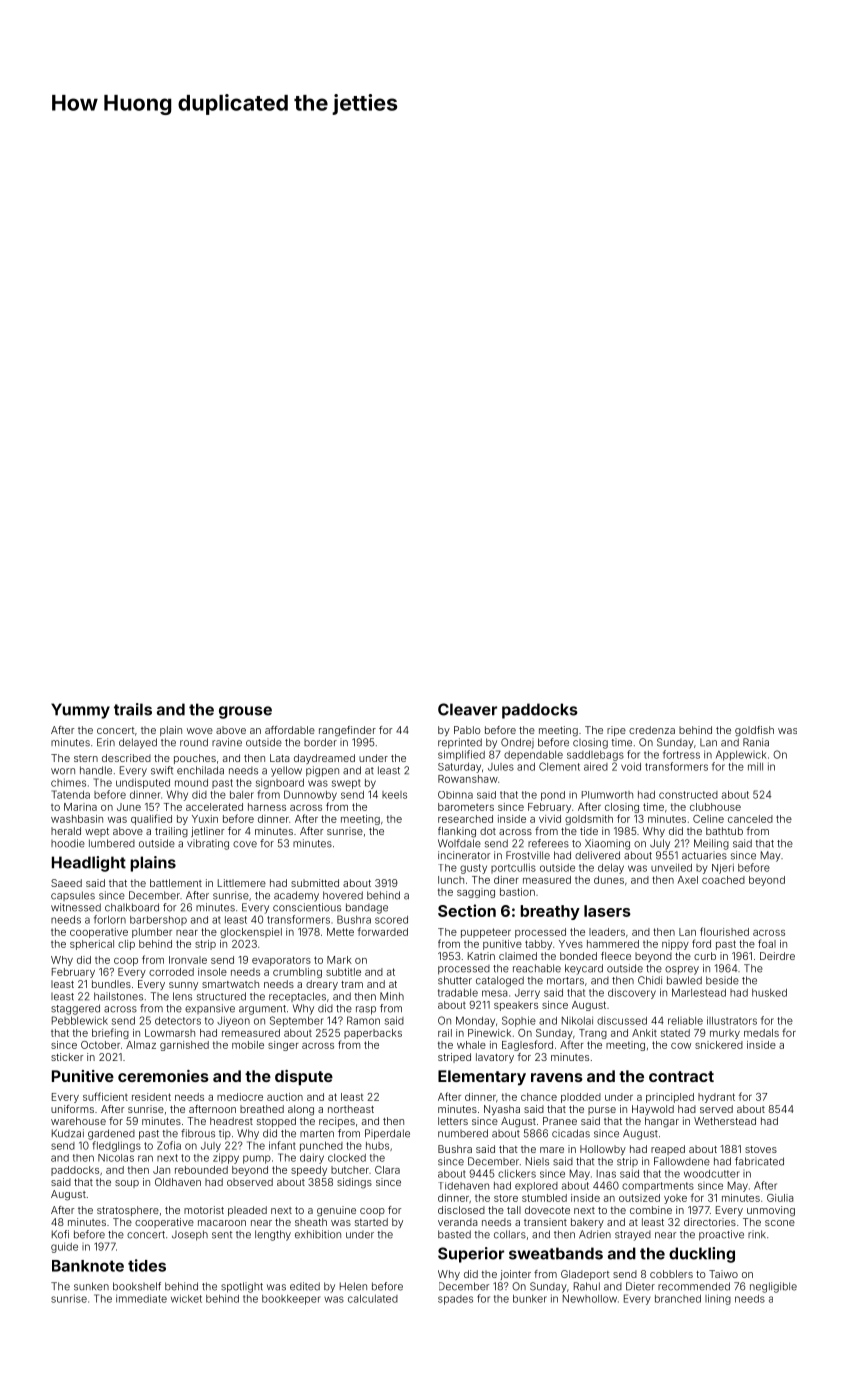  I want to click on soup, so click(127, 1184).
